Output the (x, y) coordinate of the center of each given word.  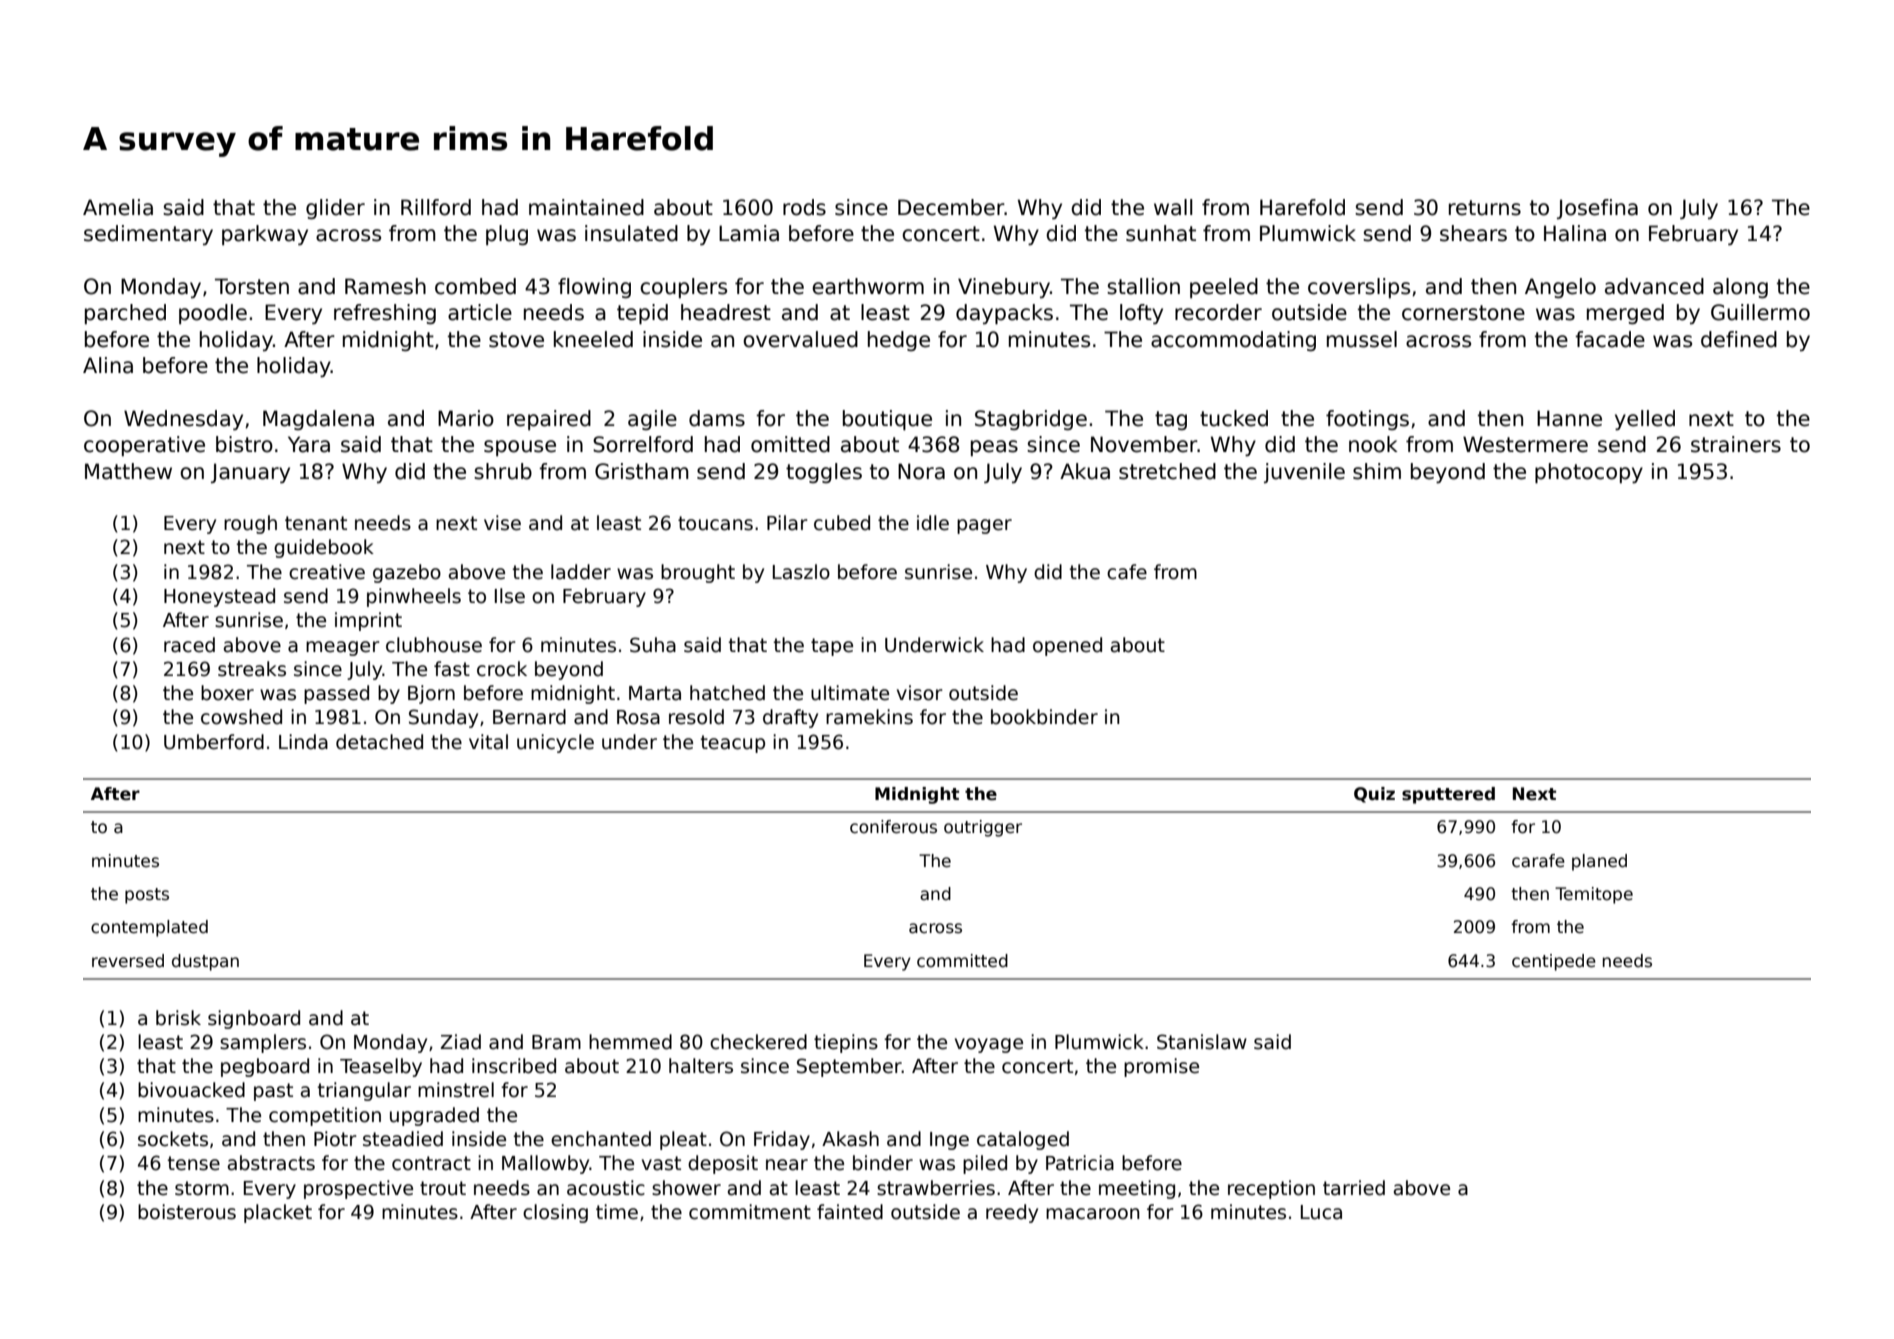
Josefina (1597, 209)
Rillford (436, 207)
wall (1173, 207)
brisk (178, 1018)
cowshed (241, 717)
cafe (1127, 572)
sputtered (1448, 795)
